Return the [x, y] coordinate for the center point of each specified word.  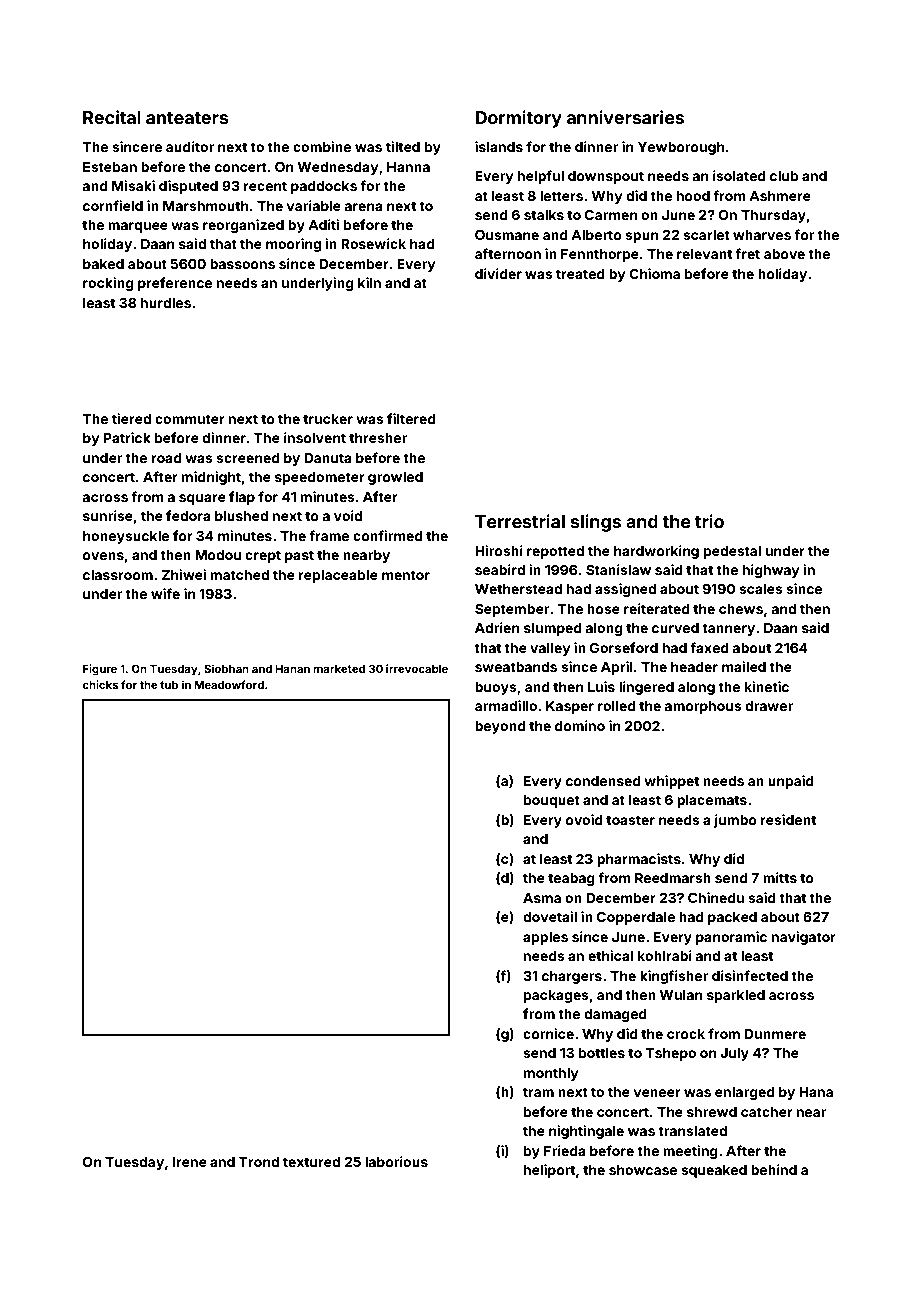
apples [545, 938]
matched [240, 575]
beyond [500, 727]
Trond [259, 1162]
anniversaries [625, 117]
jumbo [735, 821]
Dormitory [518, 119]
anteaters [187, 118]
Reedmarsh [673, 878]
